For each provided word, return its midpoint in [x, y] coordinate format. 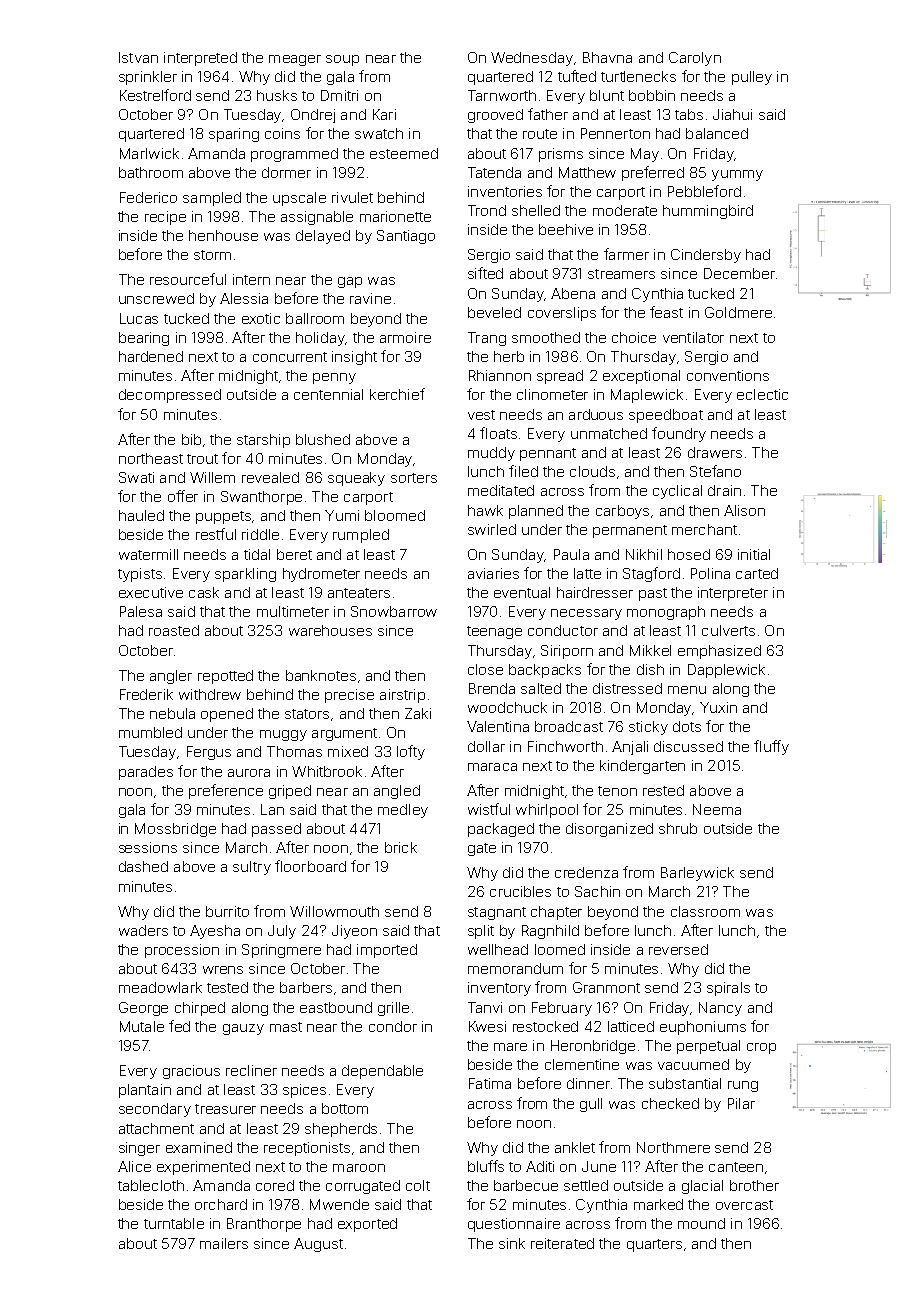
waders [143, 930]
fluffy [771, 747]
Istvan [138, 57]
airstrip [402, 696]
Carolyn [695, 59]
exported [367, 1225]
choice [634, 337]
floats [498, 433]
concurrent [290, 357]
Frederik [146, 694]
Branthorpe [264, 1225]
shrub [678, 828]
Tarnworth [502, 95]
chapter [556, 913]
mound [701, 1223]
